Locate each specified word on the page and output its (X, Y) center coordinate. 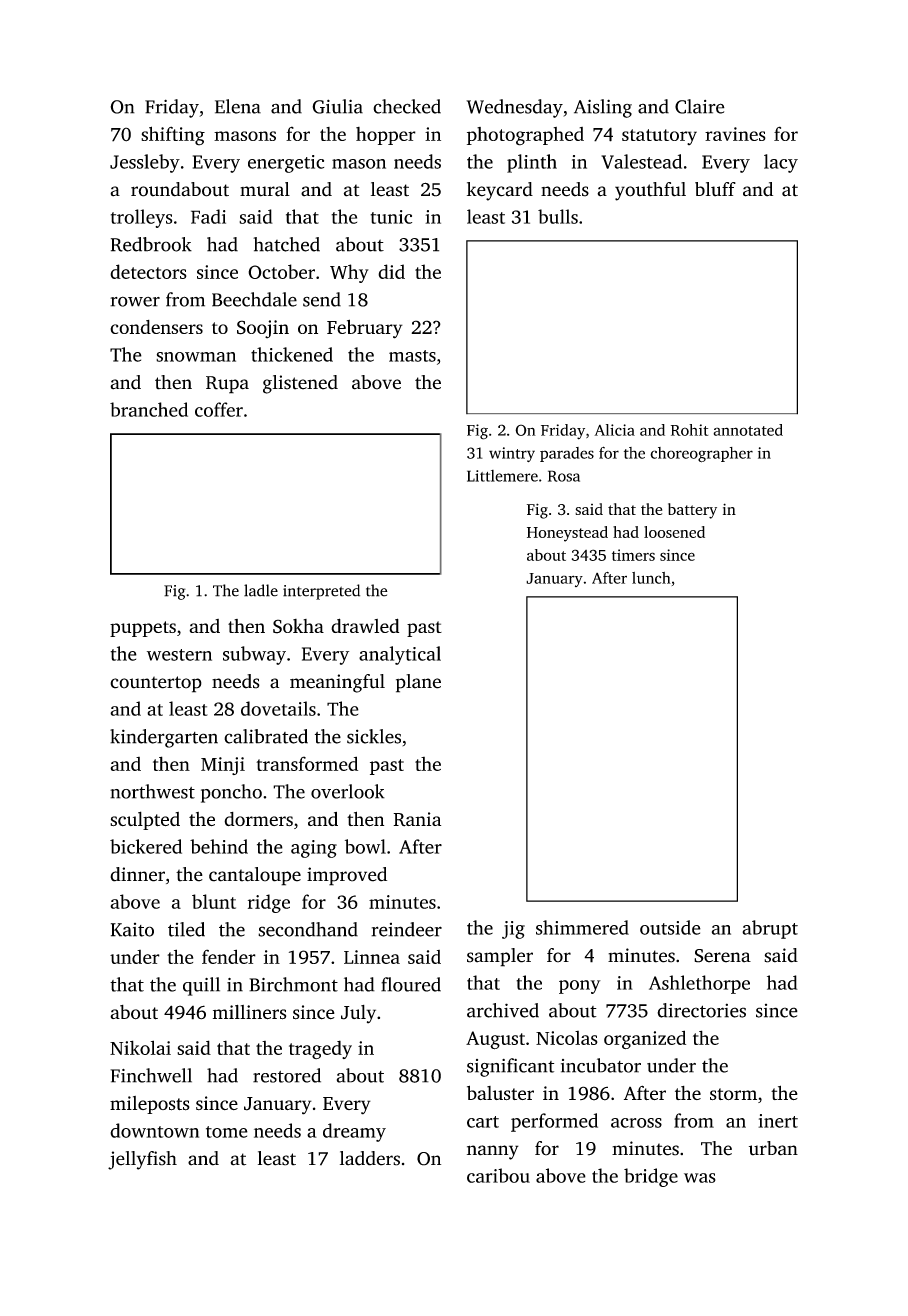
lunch (651, 578)
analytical (400, 655)
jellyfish (142, 1160)
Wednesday (514, 108)
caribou (498, 1175)
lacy (781, 163)
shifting (173, 136)
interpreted (321, 592)
